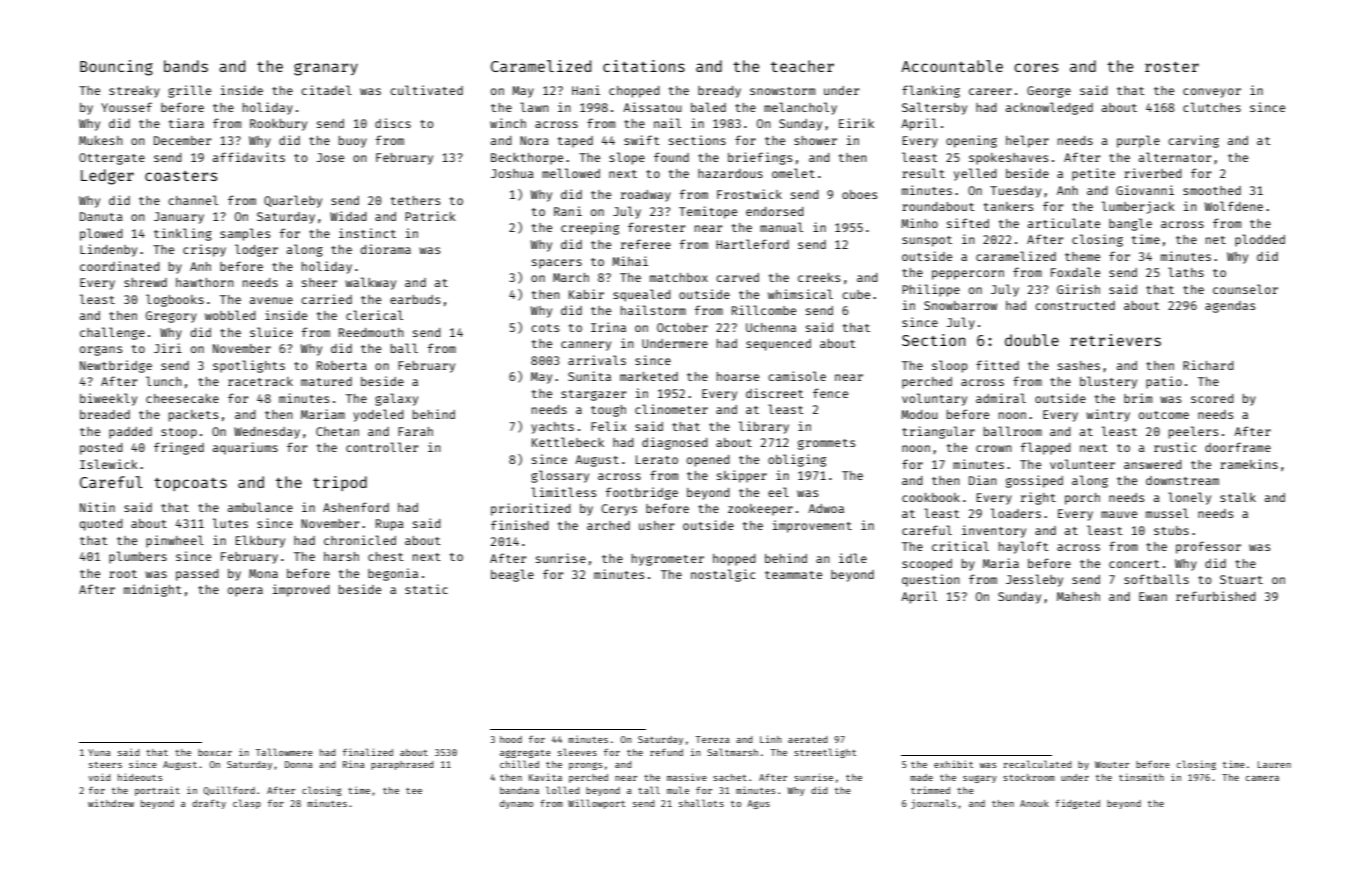 The height and width of the screenshot is (887, 1372). I want to click on midnight, so click(153, 590).
